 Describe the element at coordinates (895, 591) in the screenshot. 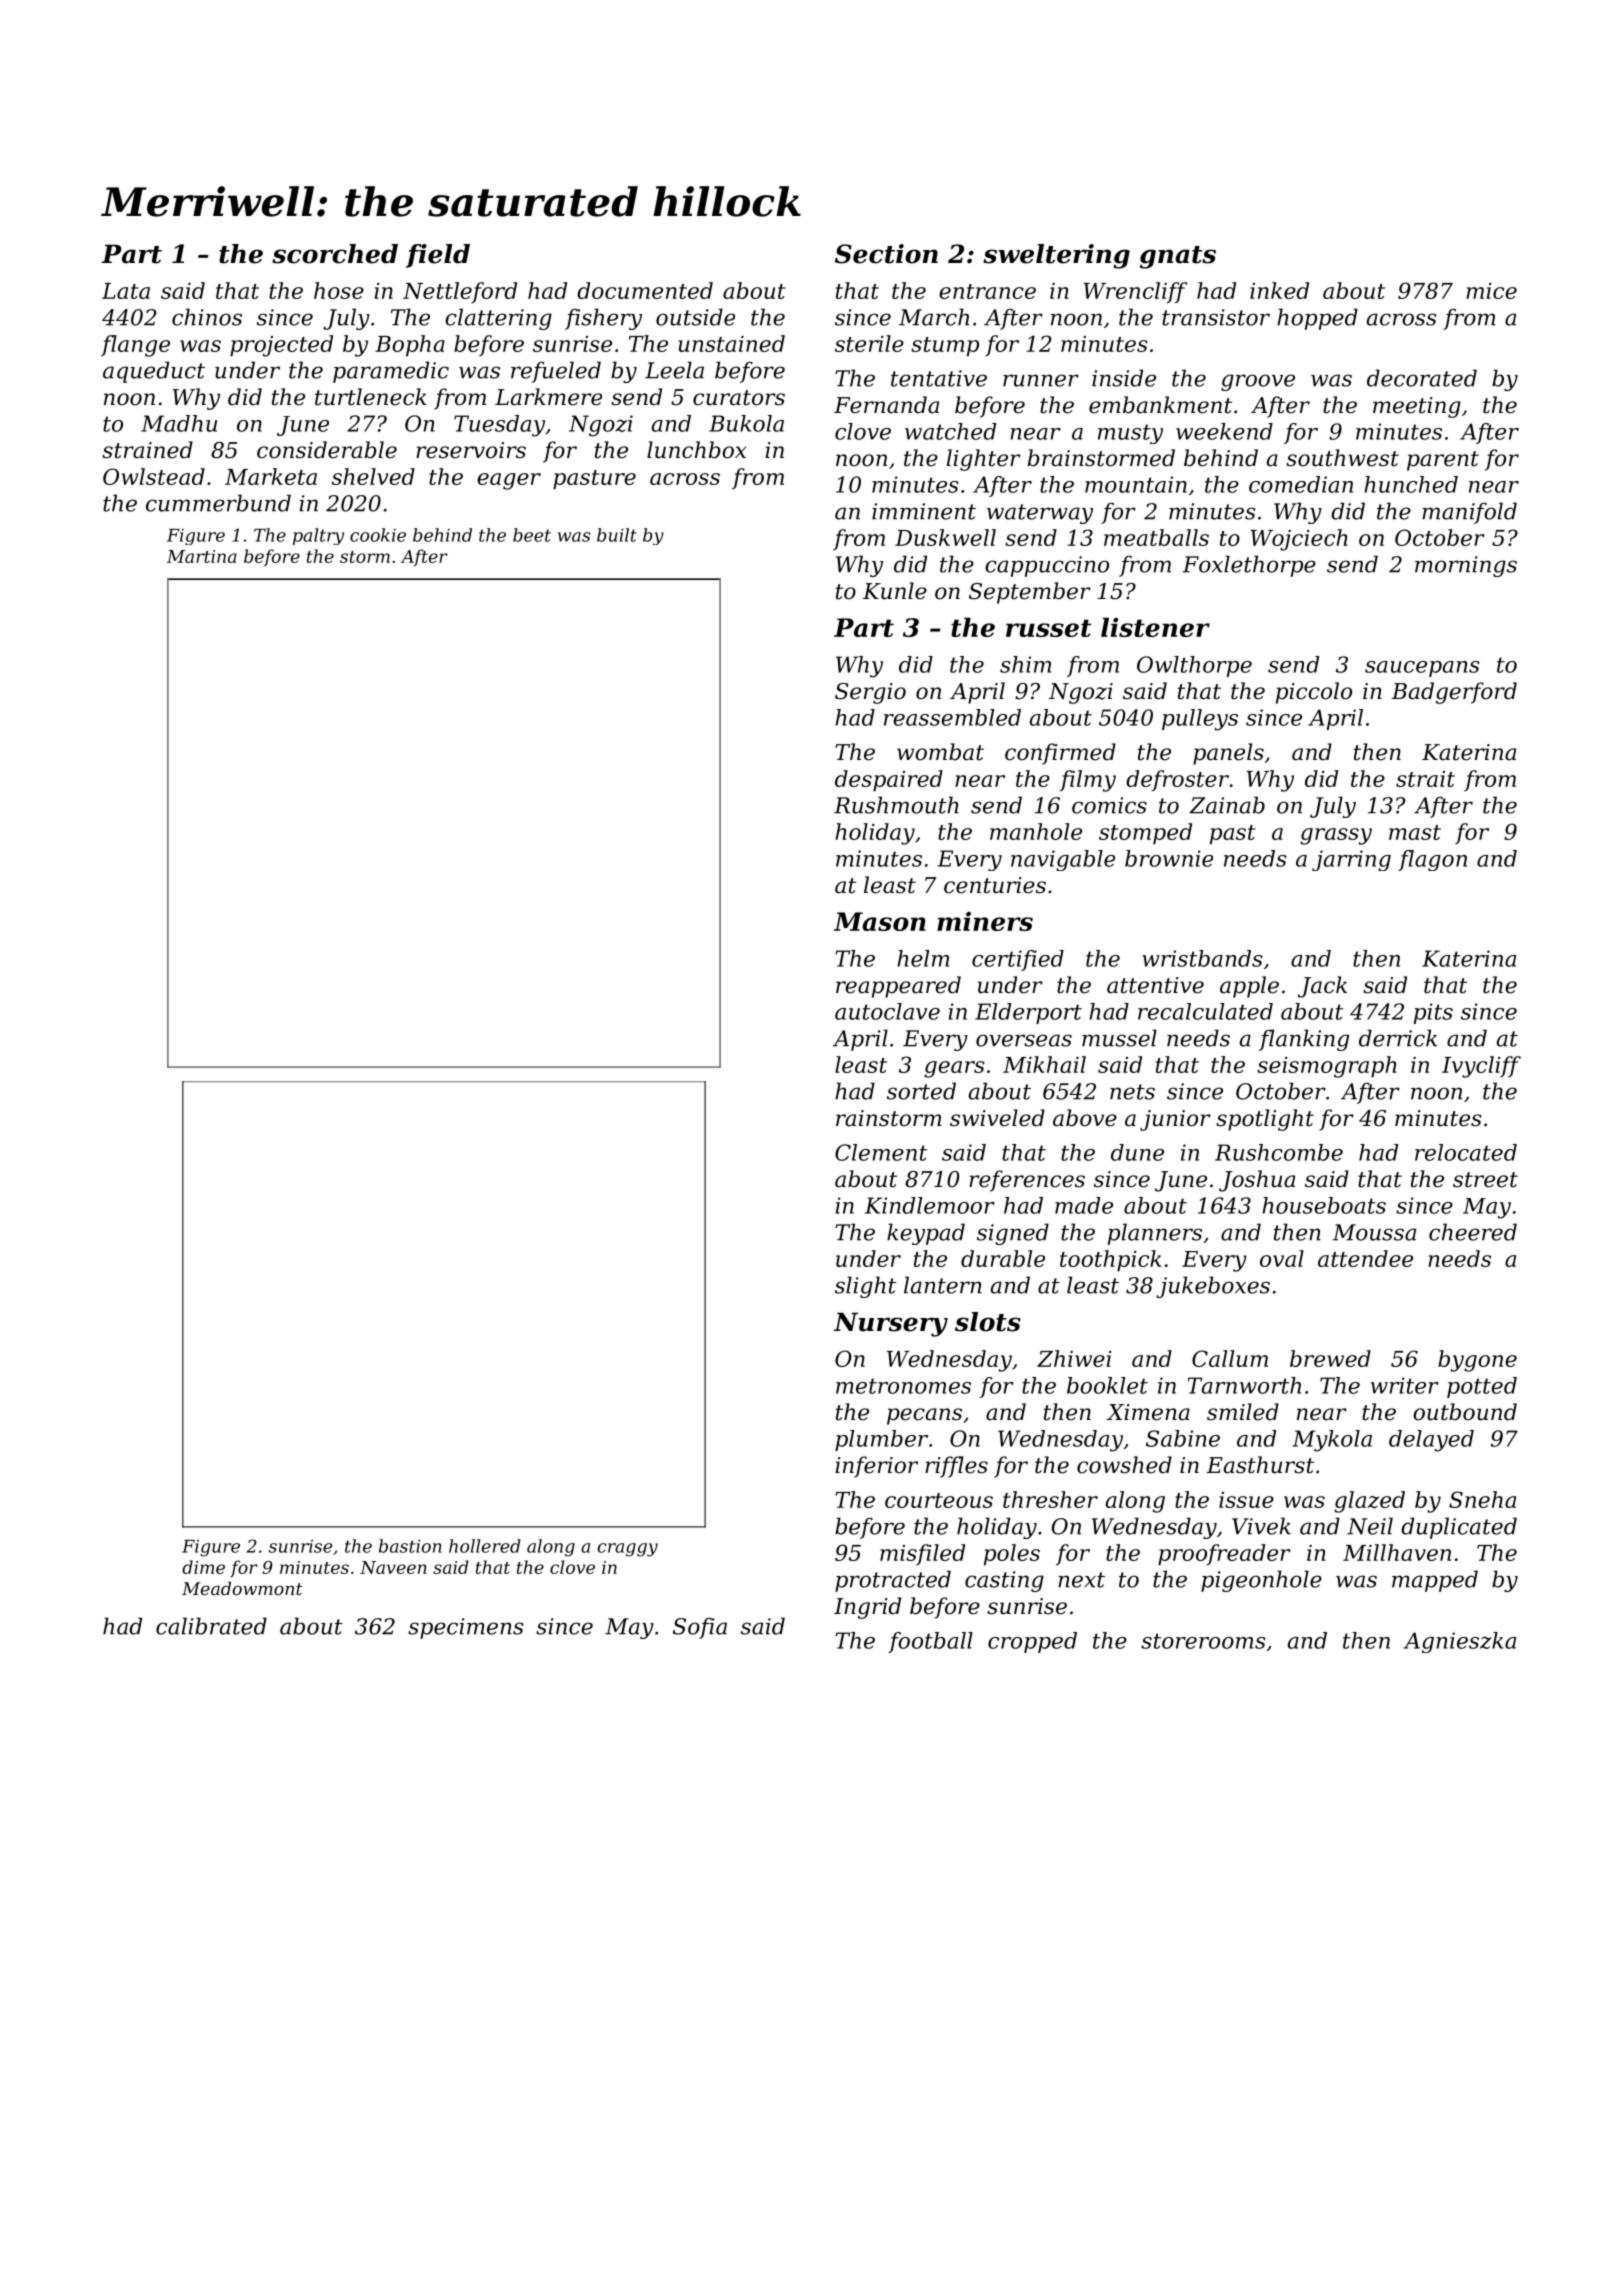

I see `Kunle` at that location.
